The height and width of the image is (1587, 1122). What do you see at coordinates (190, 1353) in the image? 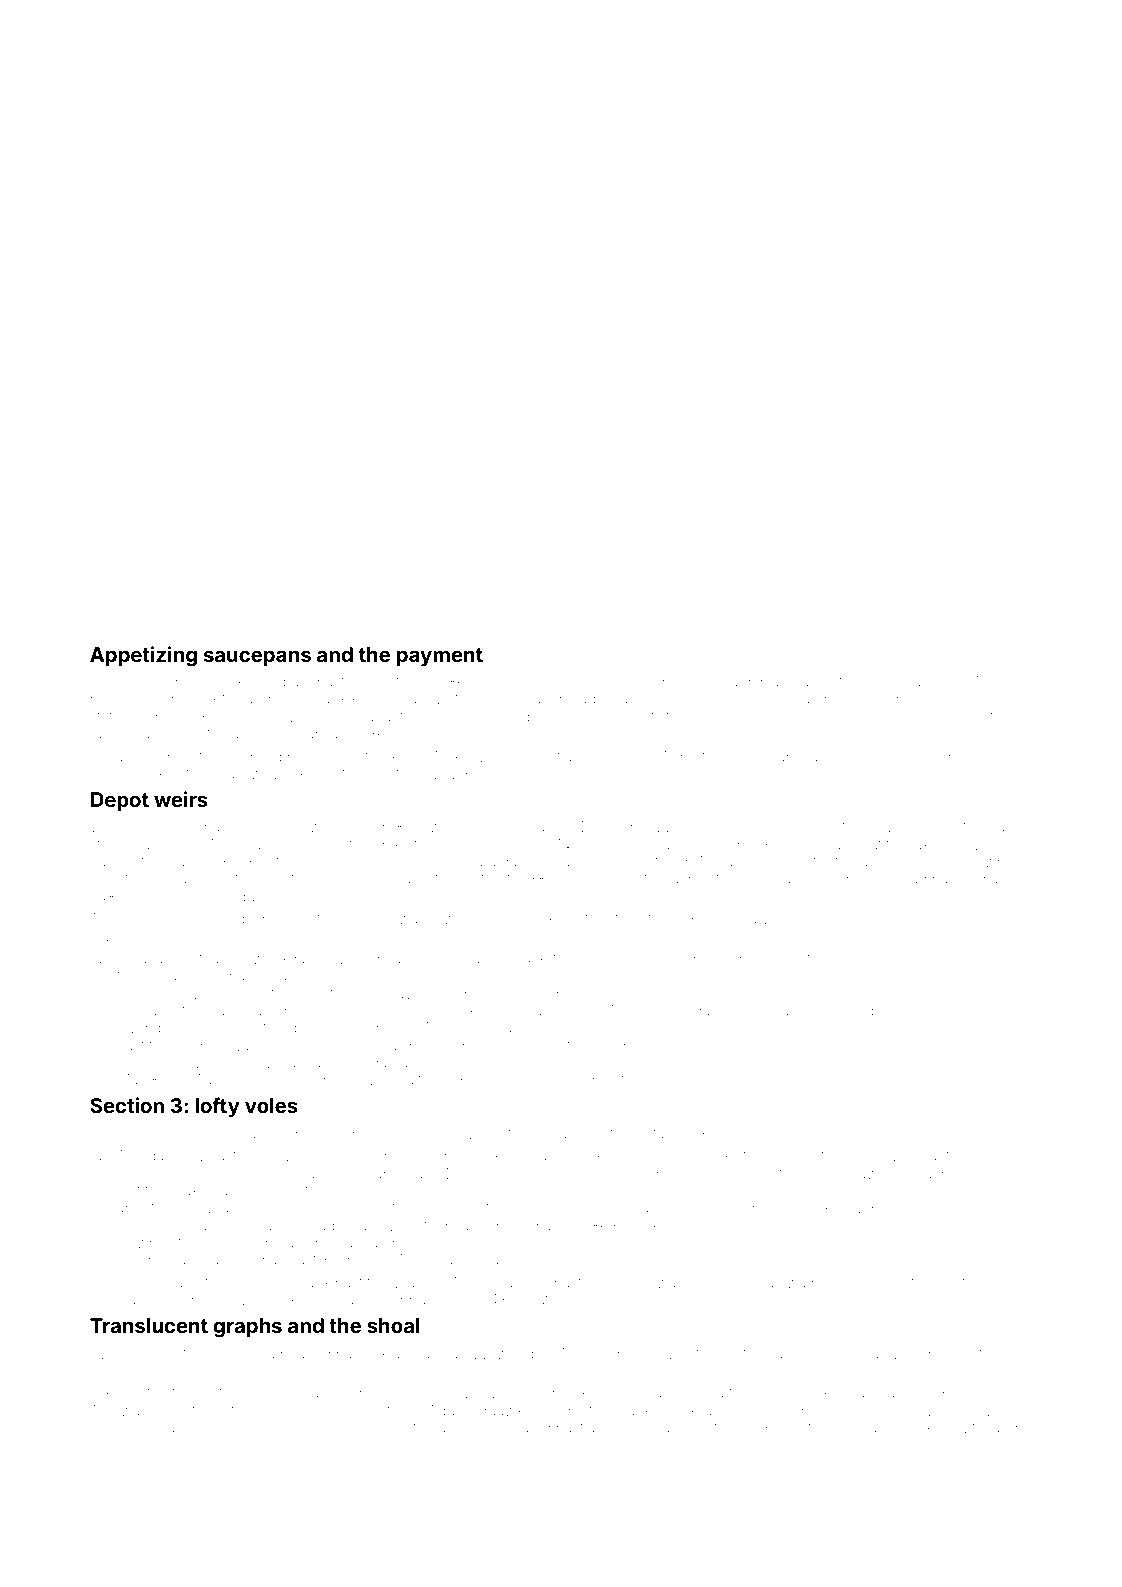
I see `butcher` at bounding box center [190, 1353].
